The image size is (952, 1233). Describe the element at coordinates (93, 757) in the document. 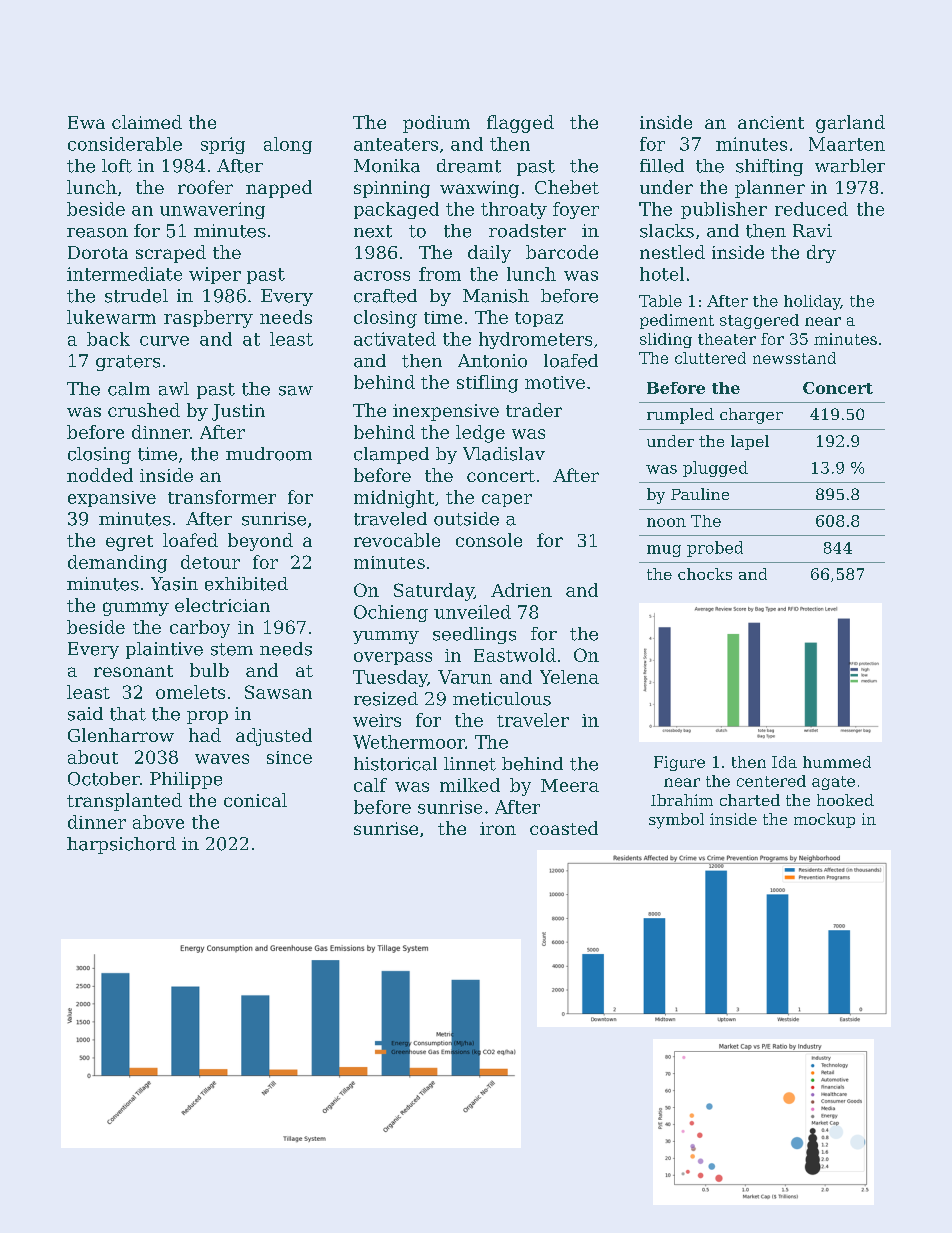

I see `about` at that location.
